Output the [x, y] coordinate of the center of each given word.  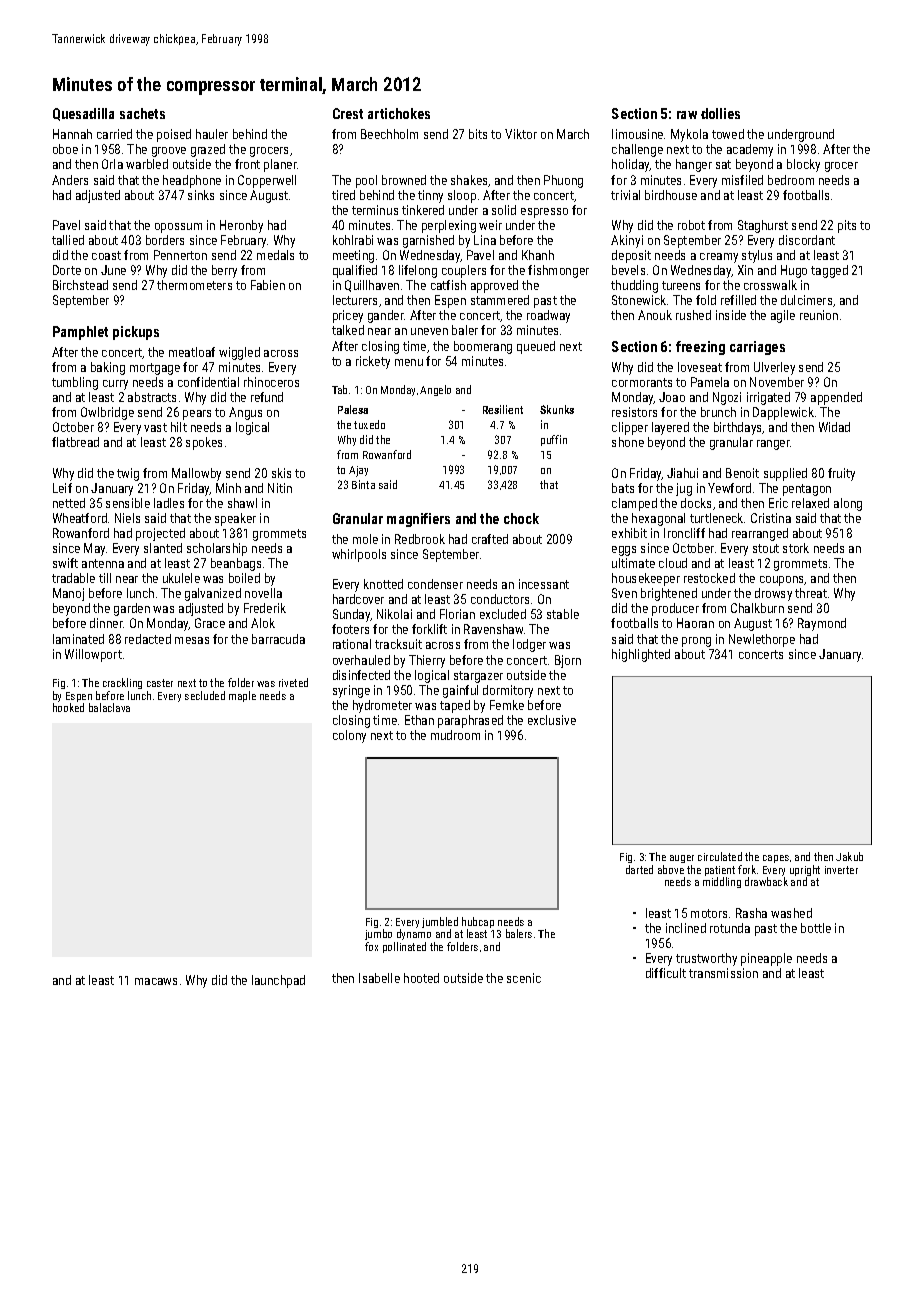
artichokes [399, 113]
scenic [524, 978]
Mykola [689, 135]
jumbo [378, 934]
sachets [142, 113]
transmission [723, 973]
